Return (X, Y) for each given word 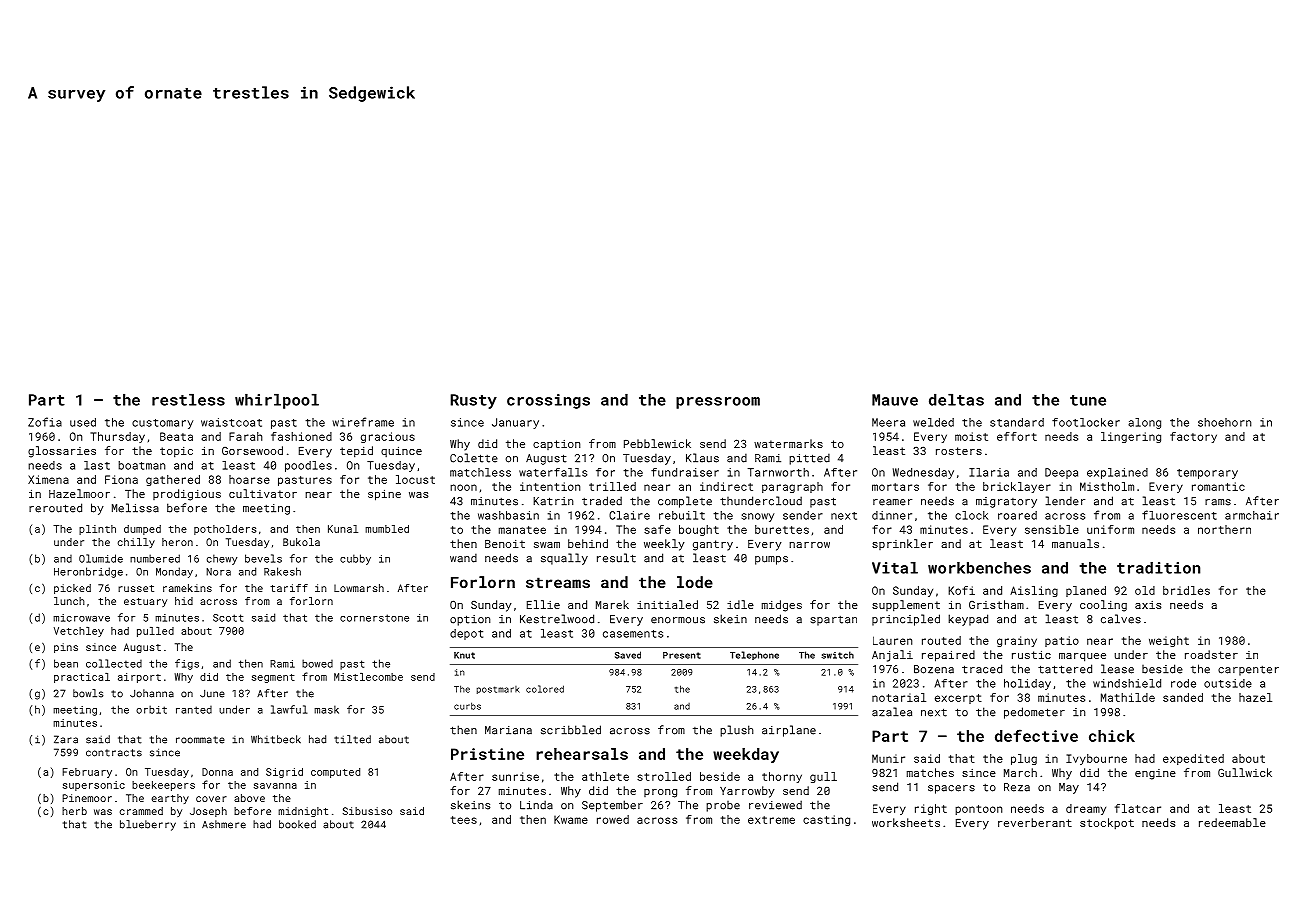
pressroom (718, 403)
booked (297, 824)
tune (1088, 400)
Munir (888, 758)
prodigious (187, 495)
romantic (1218, 486)
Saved (628, 655)
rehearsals (582, 754)
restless (188, 400)
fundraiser (685, 472)
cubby (355, 559)
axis (1148, 605)
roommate (200, 740)
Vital (895, 568)
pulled (155, 632)
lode (695, 582)
